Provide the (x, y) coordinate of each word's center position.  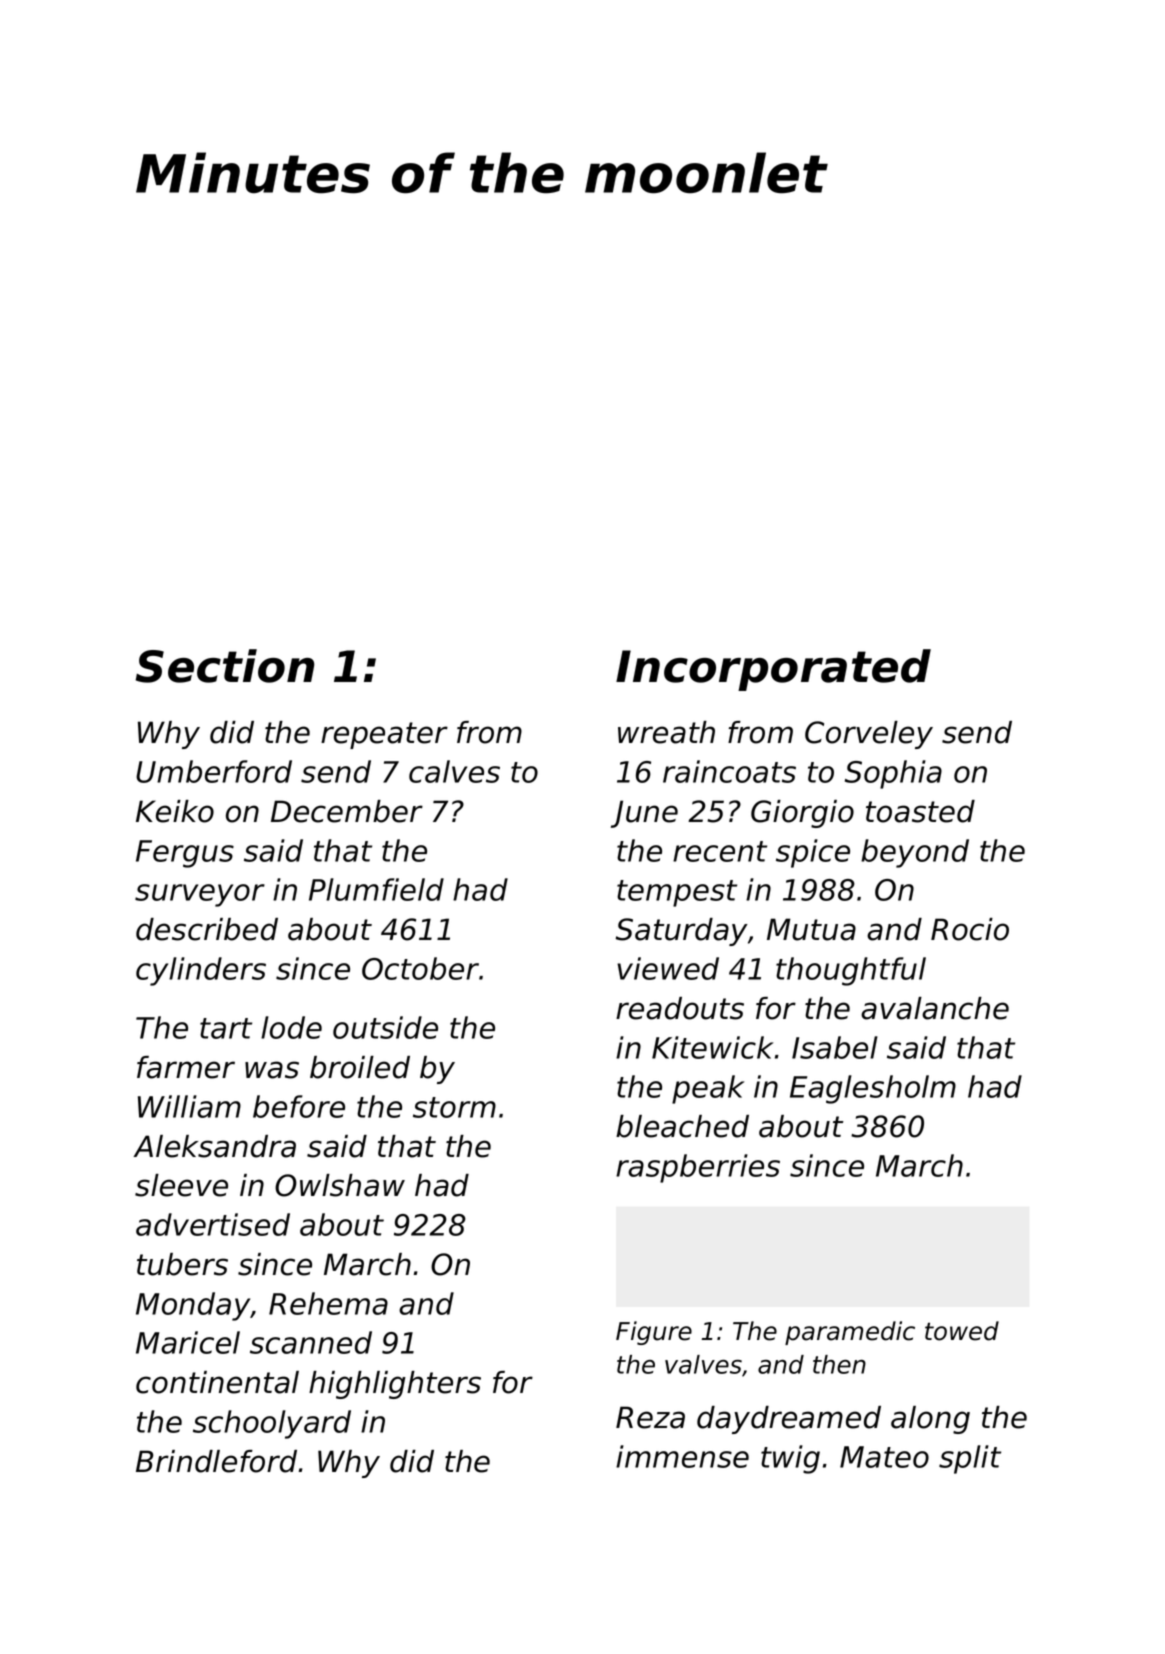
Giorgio (802, 814)
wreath (666, 732)
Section (224, 666)
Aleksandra (214, 1146)
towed (962, 1331)
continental (217, 1382)
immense (682, 1456)
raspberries (698, 1168)
